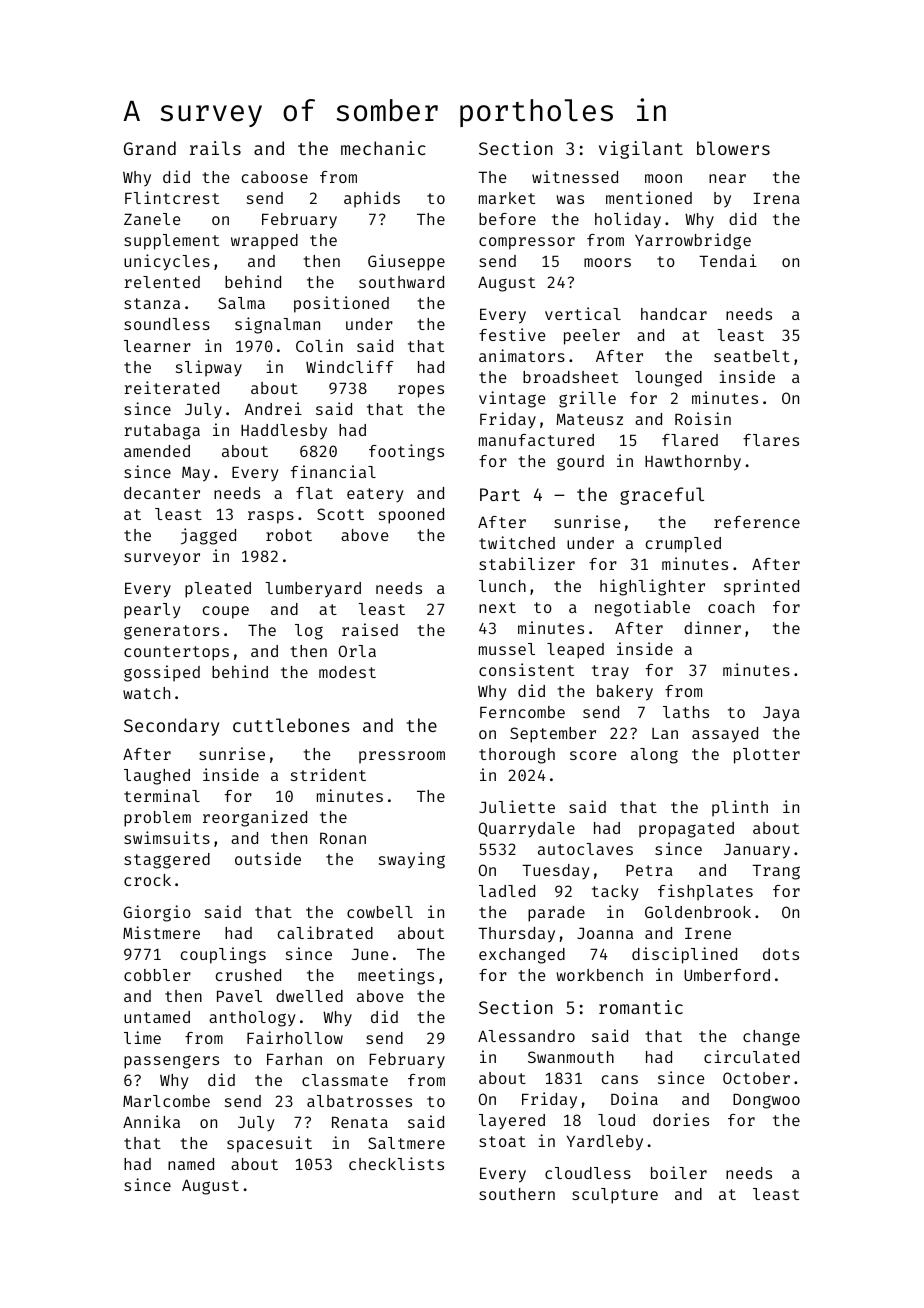 This screenshot has width=924, height=1308. Describe the element at coordinates (712, 627) in the screenshot. I see `dinner` at that location.
